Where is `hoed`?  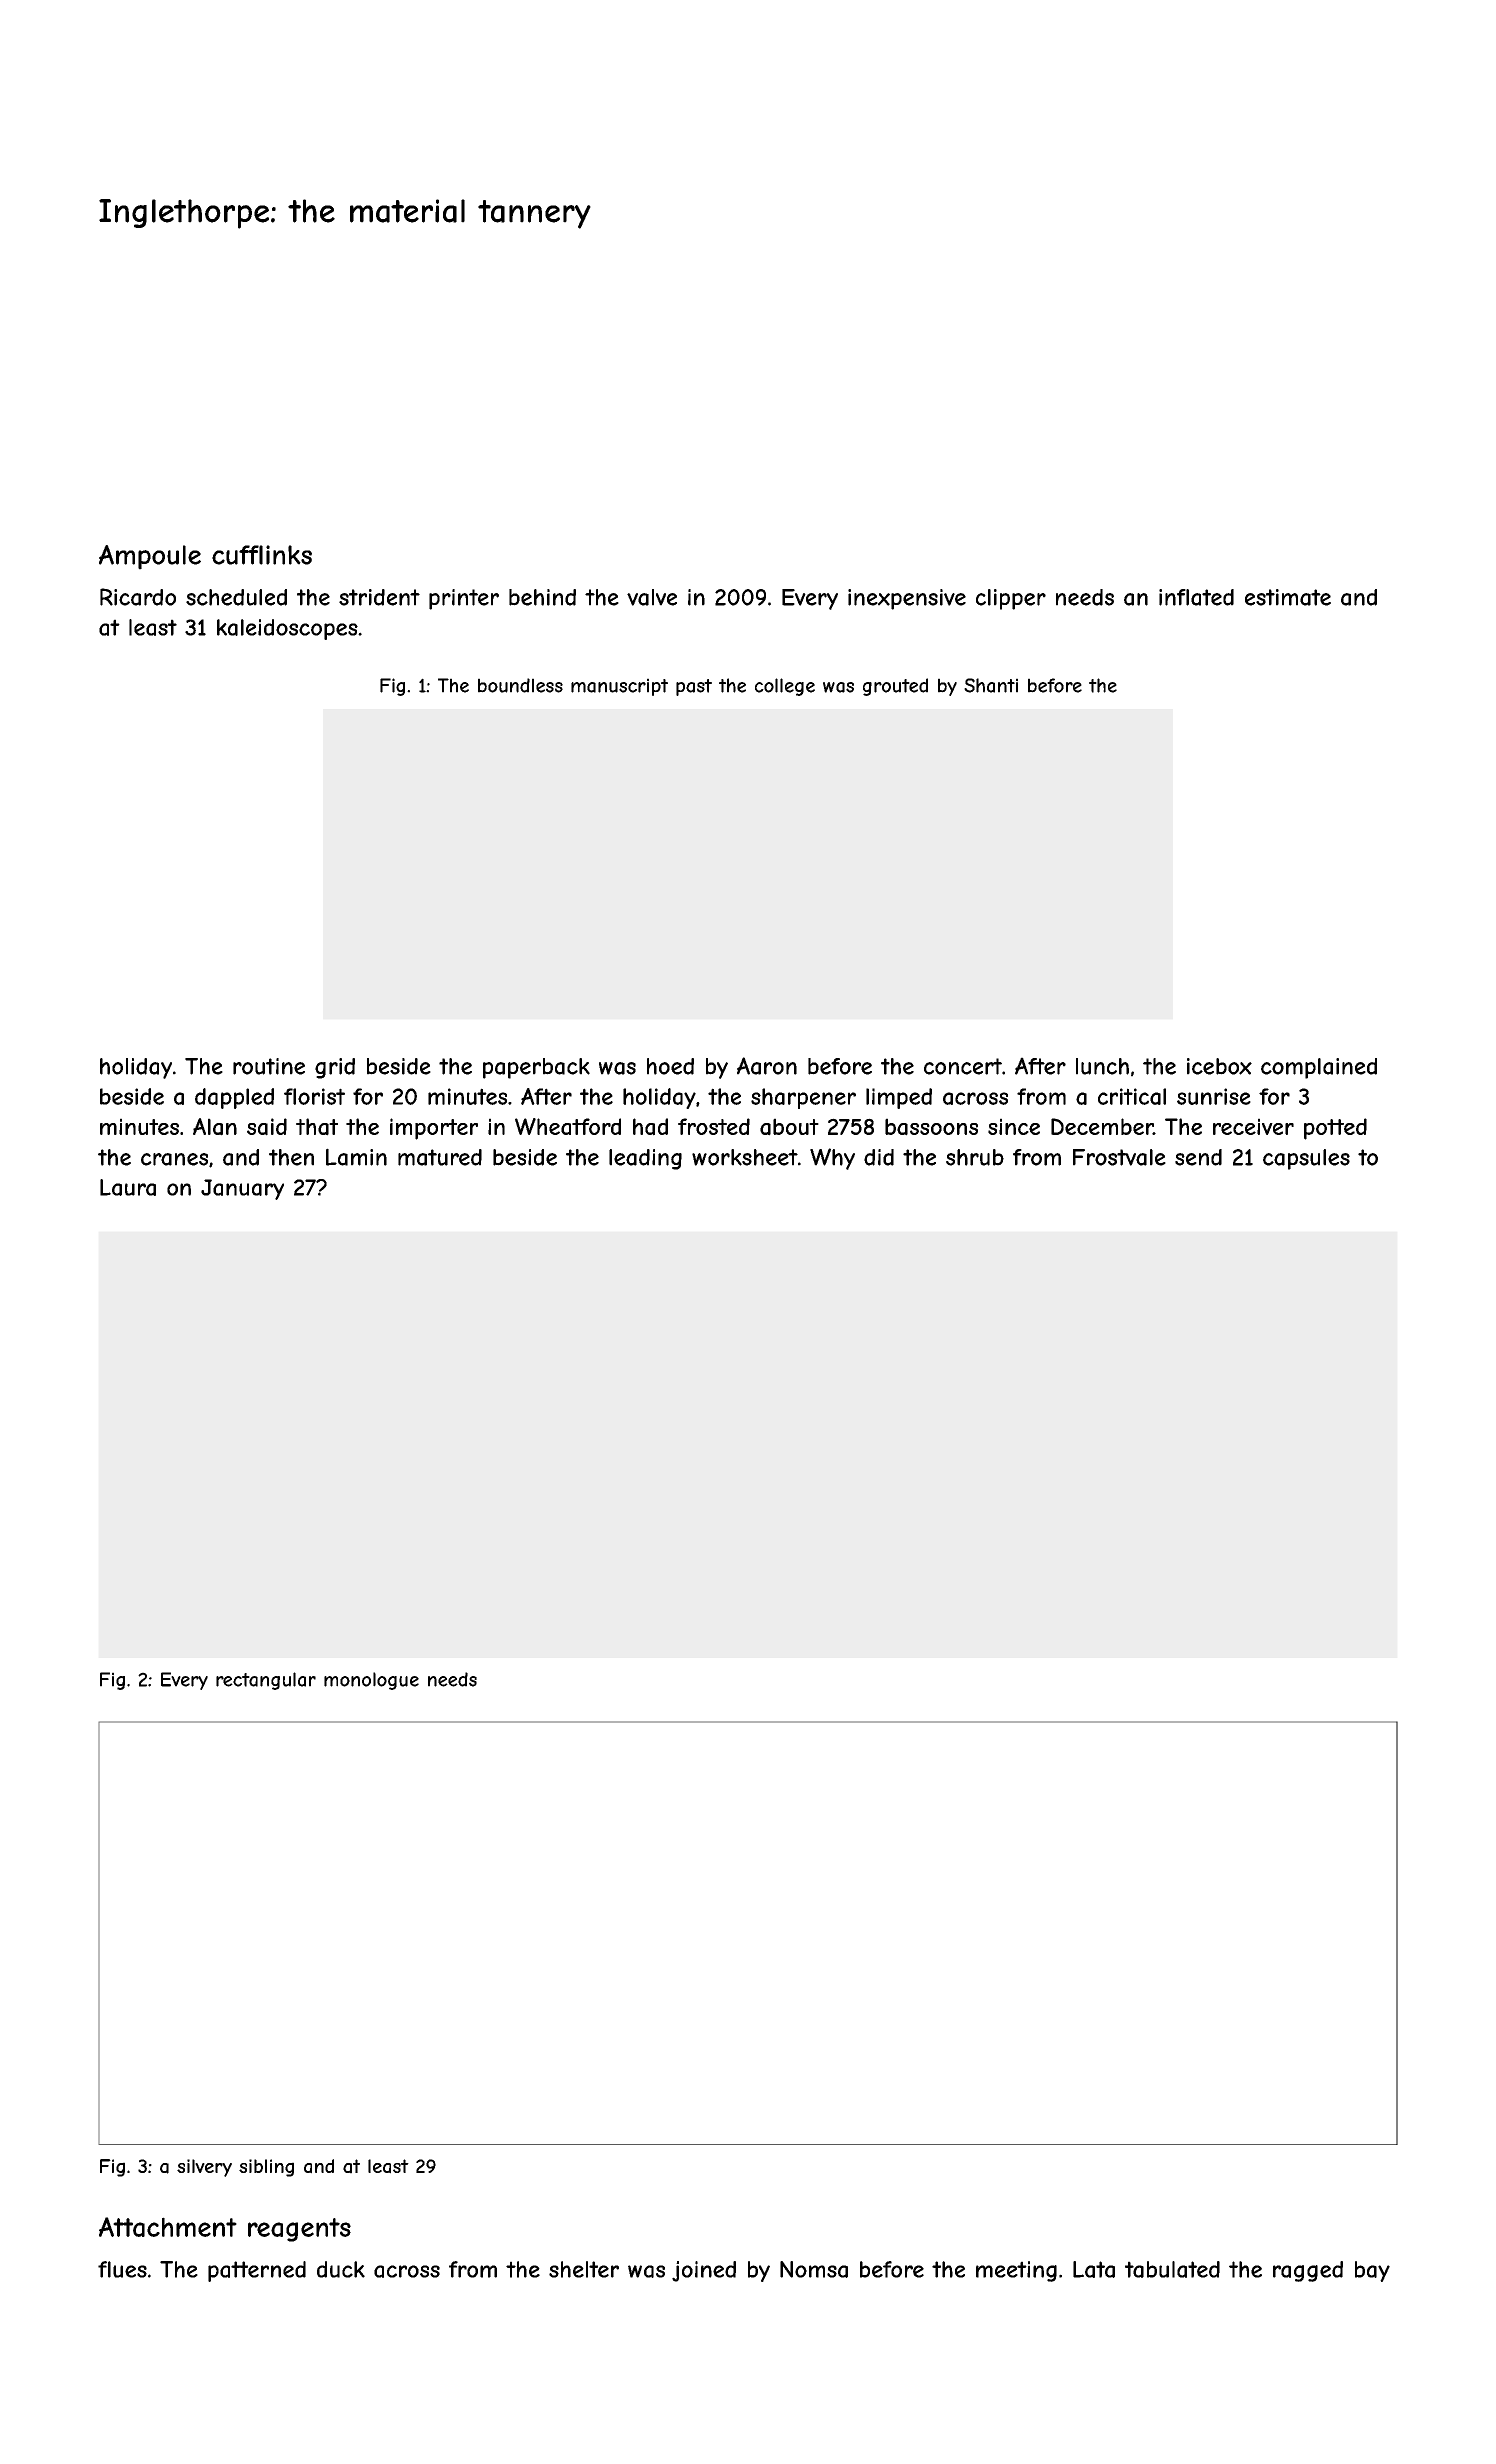 hoed is located at coordinates (670, 1066).
